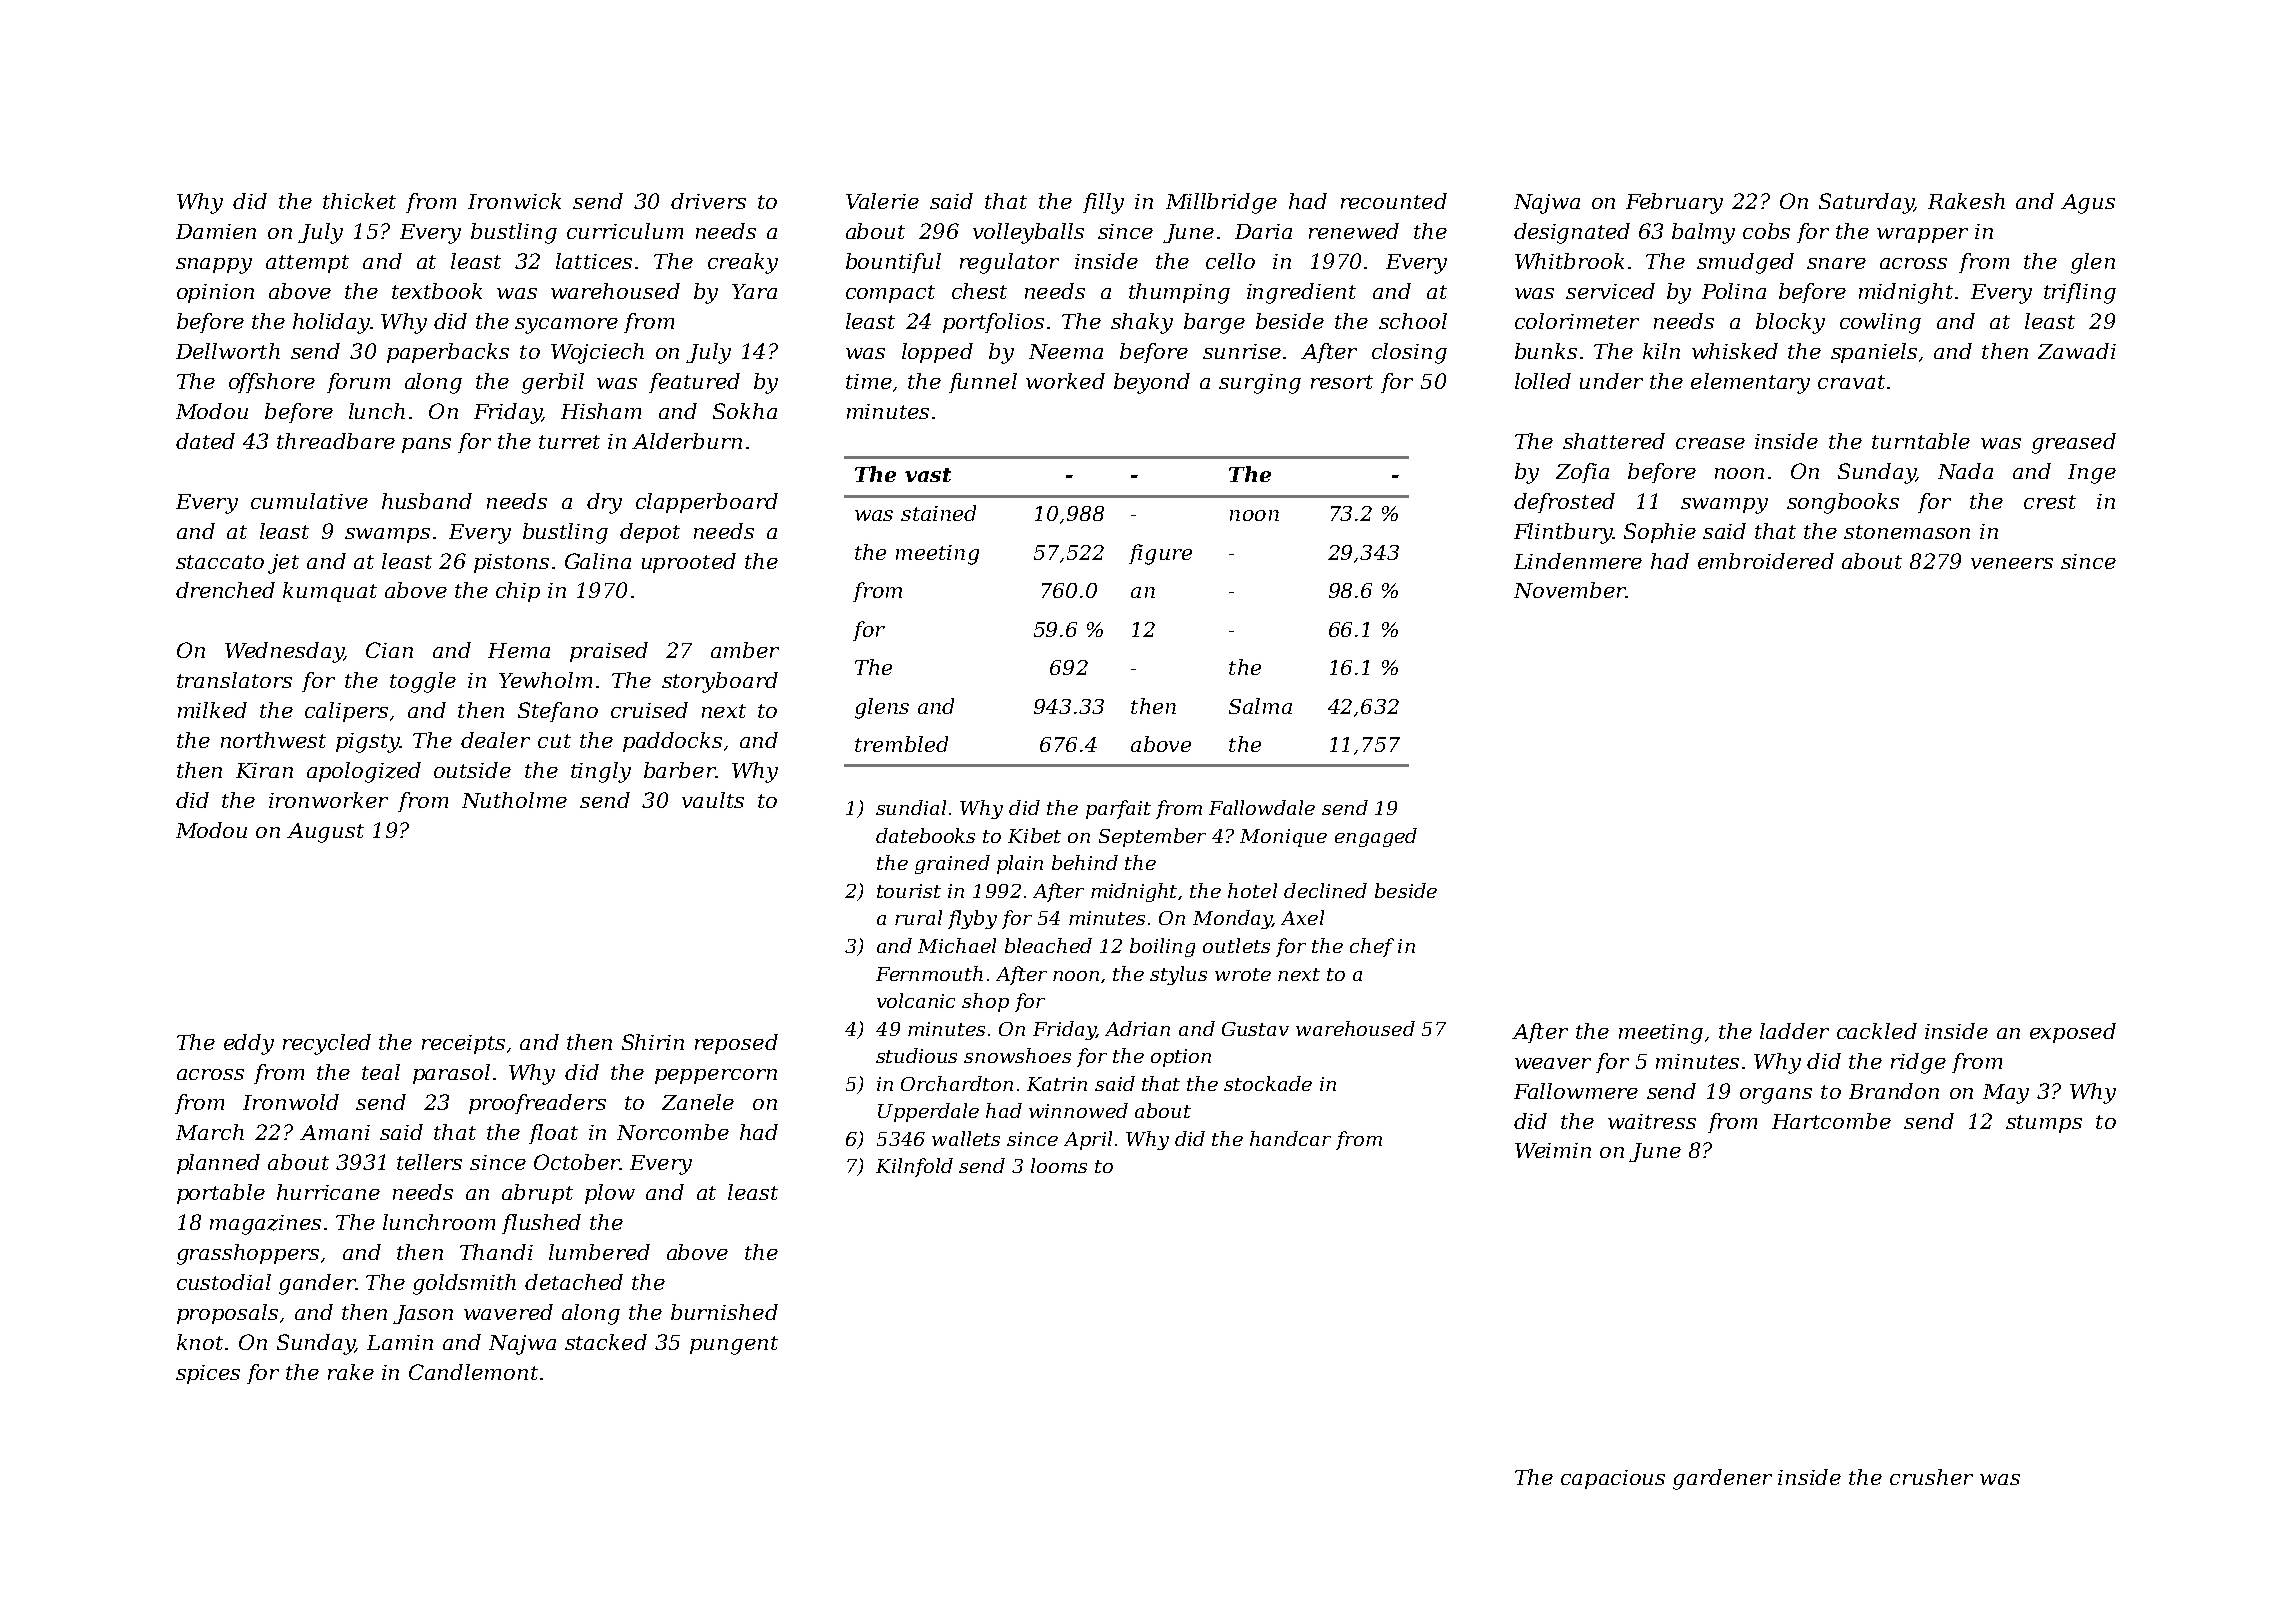 The height and width of the image is (1620, 2292). I want to click on eddy, so click(249, 1044).
